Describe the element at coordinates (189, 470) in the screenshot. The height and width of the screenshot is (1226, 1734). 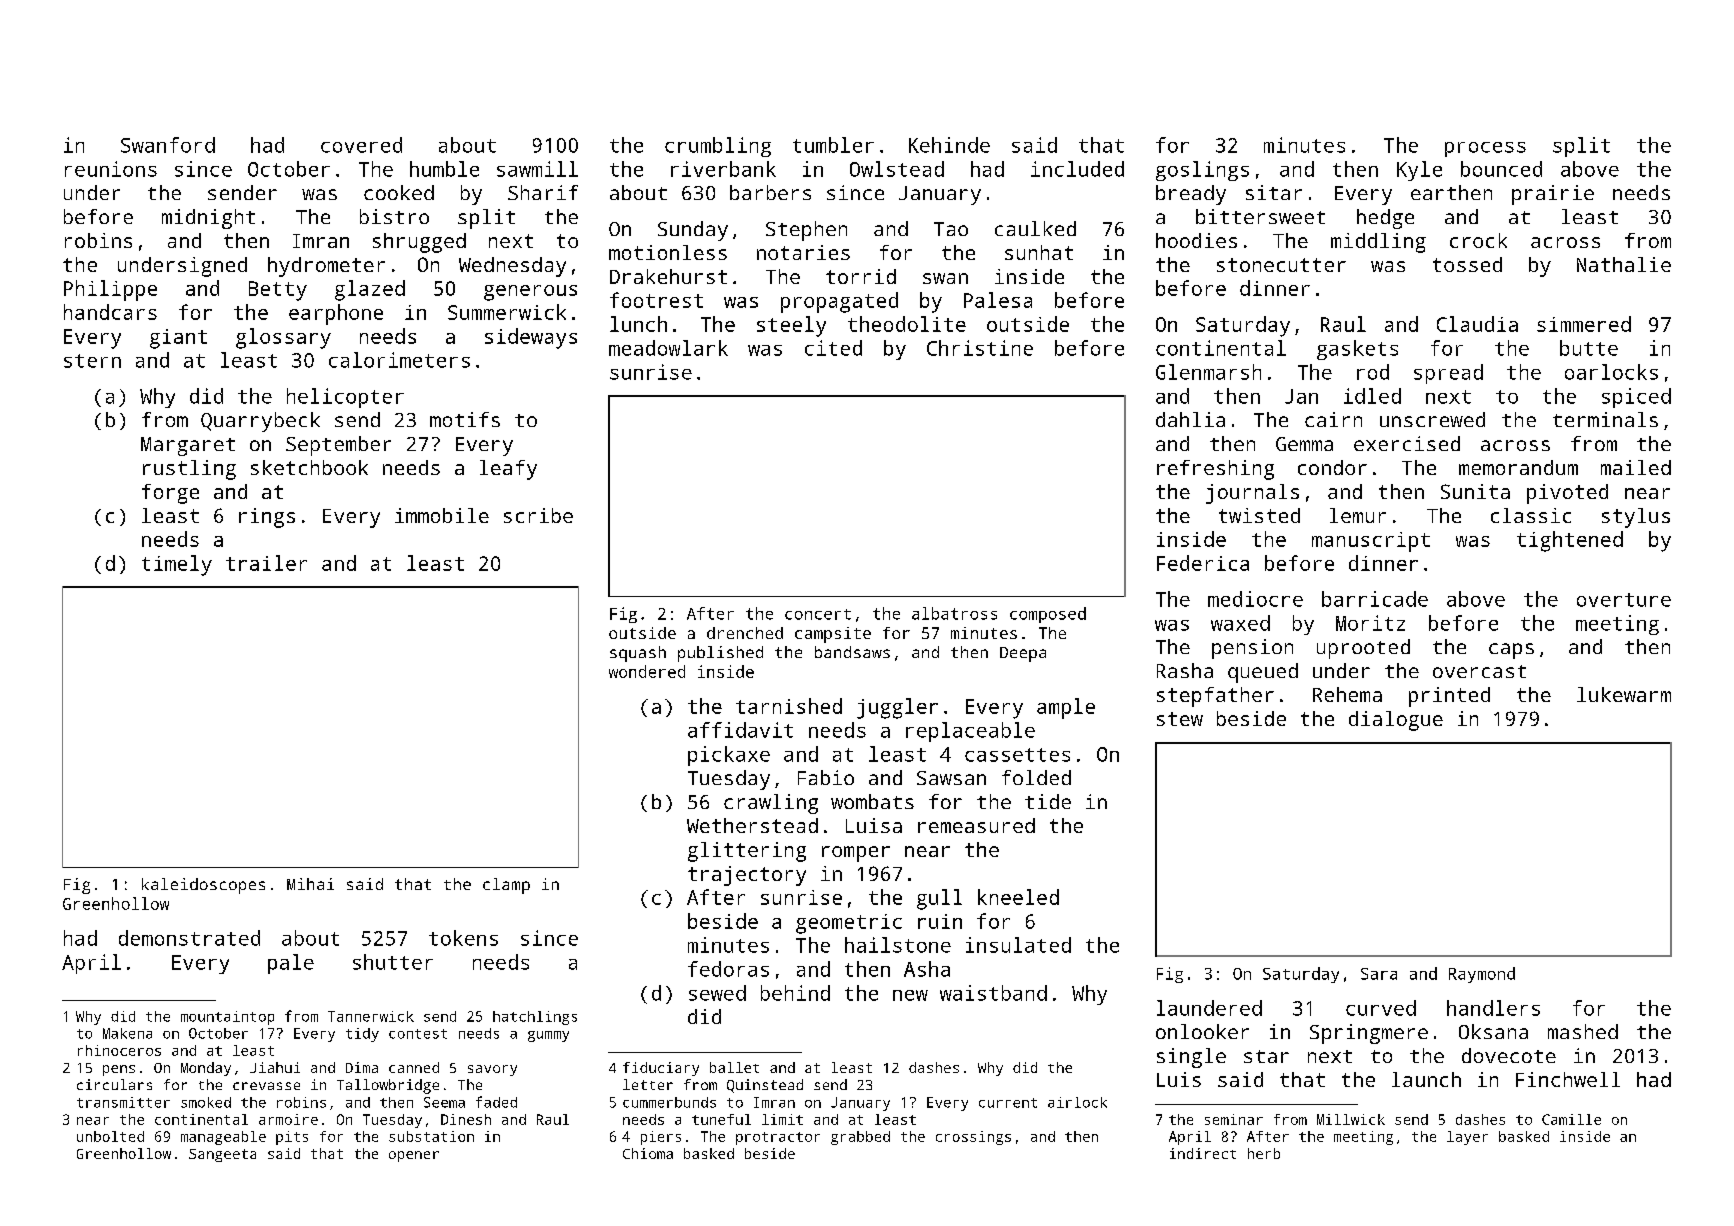
I see `rustling` at that location.
